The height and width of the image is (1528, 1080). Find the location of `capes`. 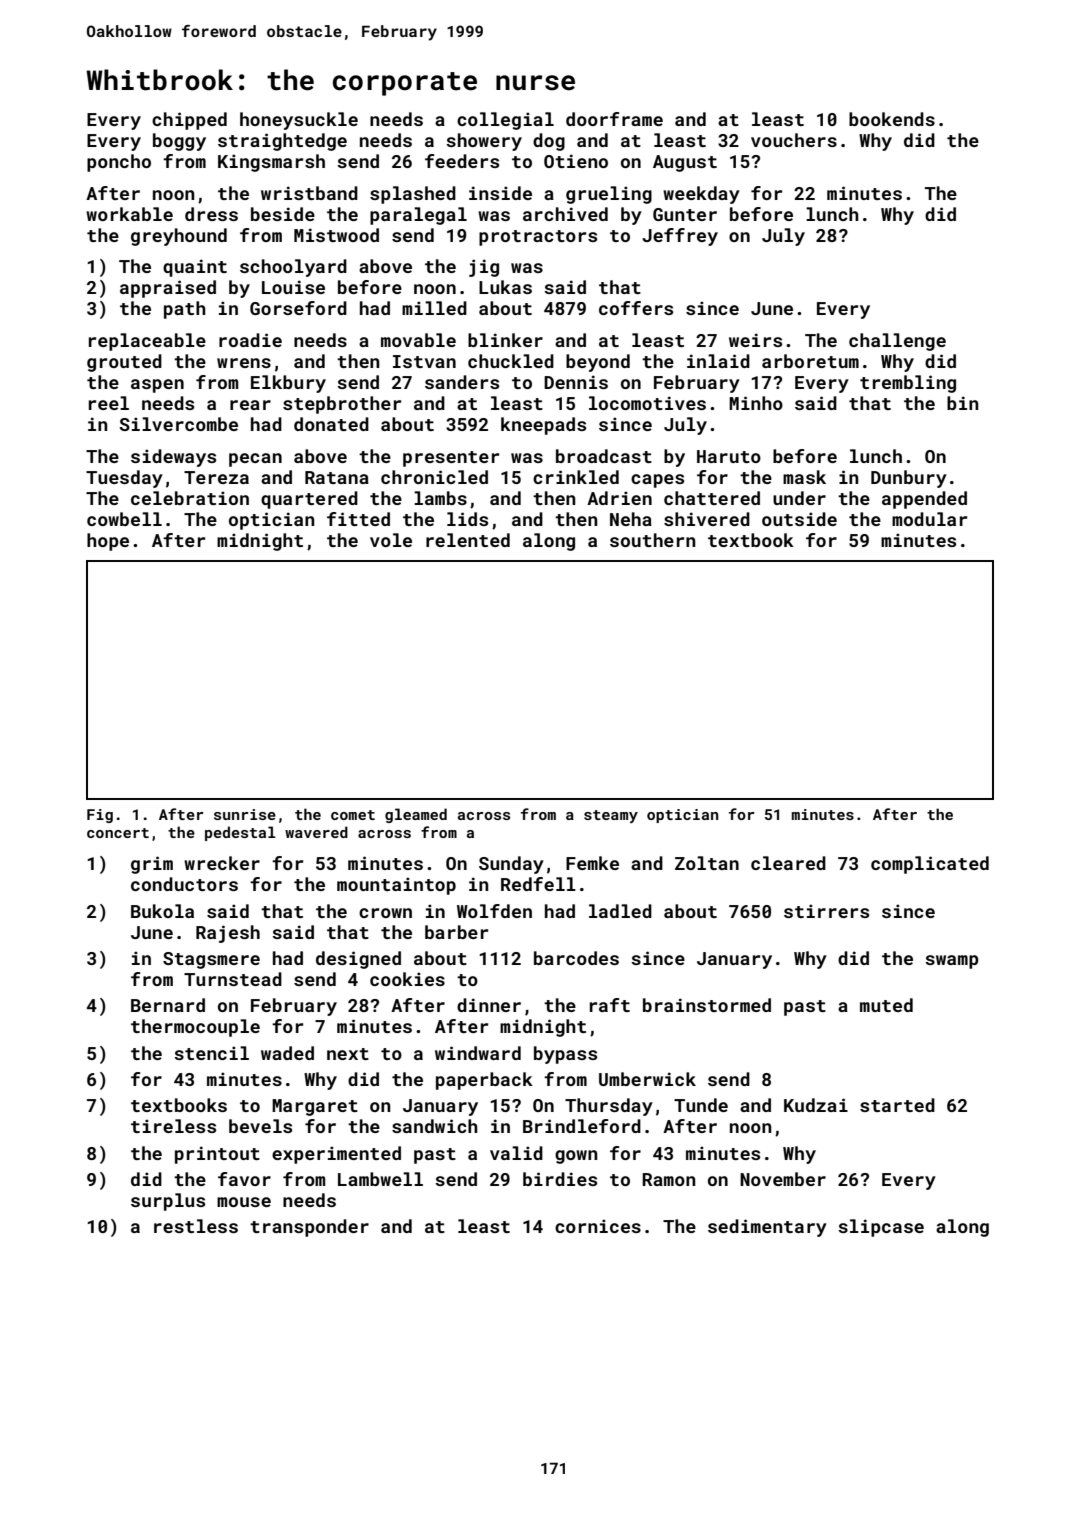

capes is located at coordinates (657, 481).
